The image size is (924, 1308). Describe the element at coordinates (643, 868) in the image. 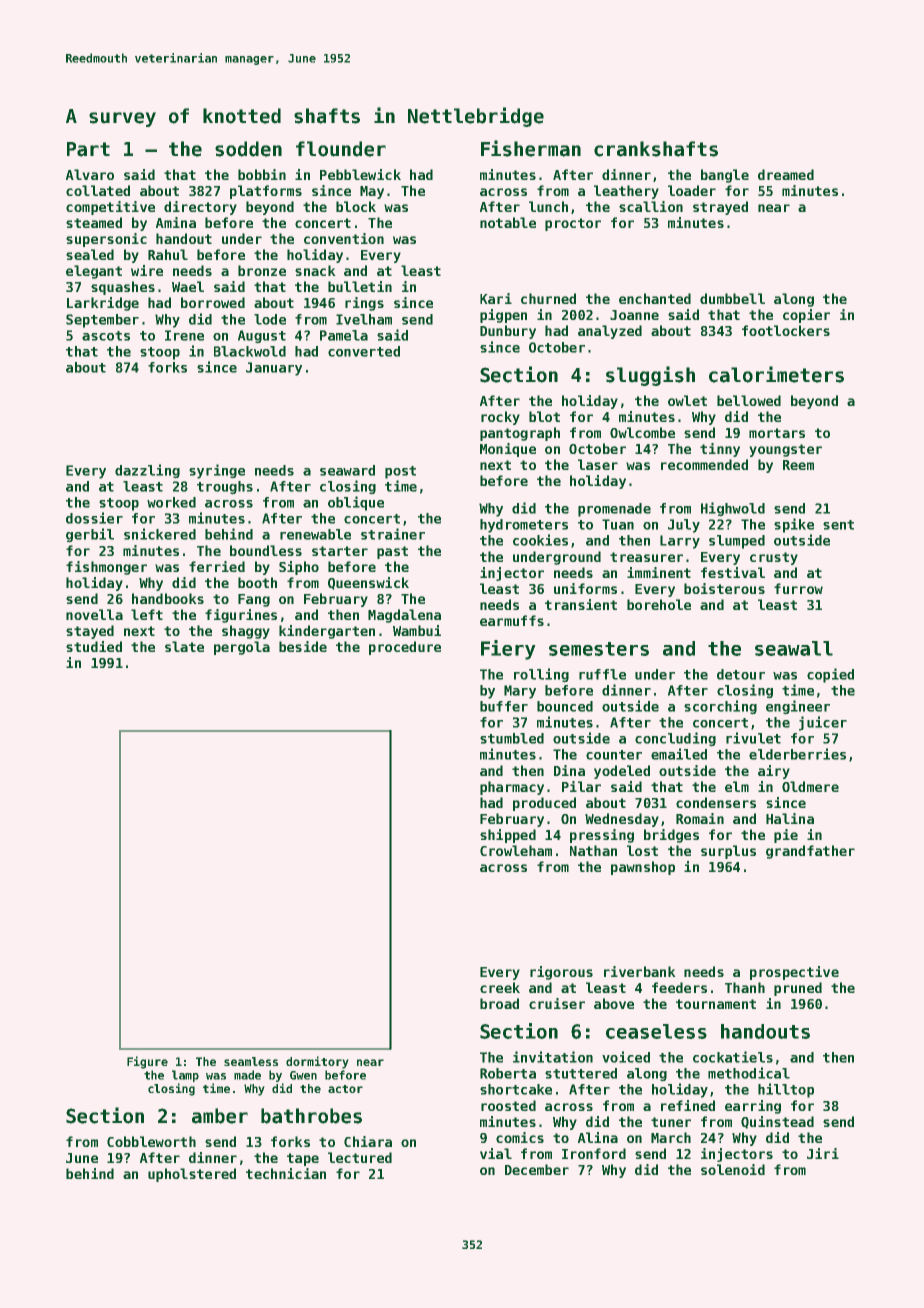

I see `pawnshop` at that location.
